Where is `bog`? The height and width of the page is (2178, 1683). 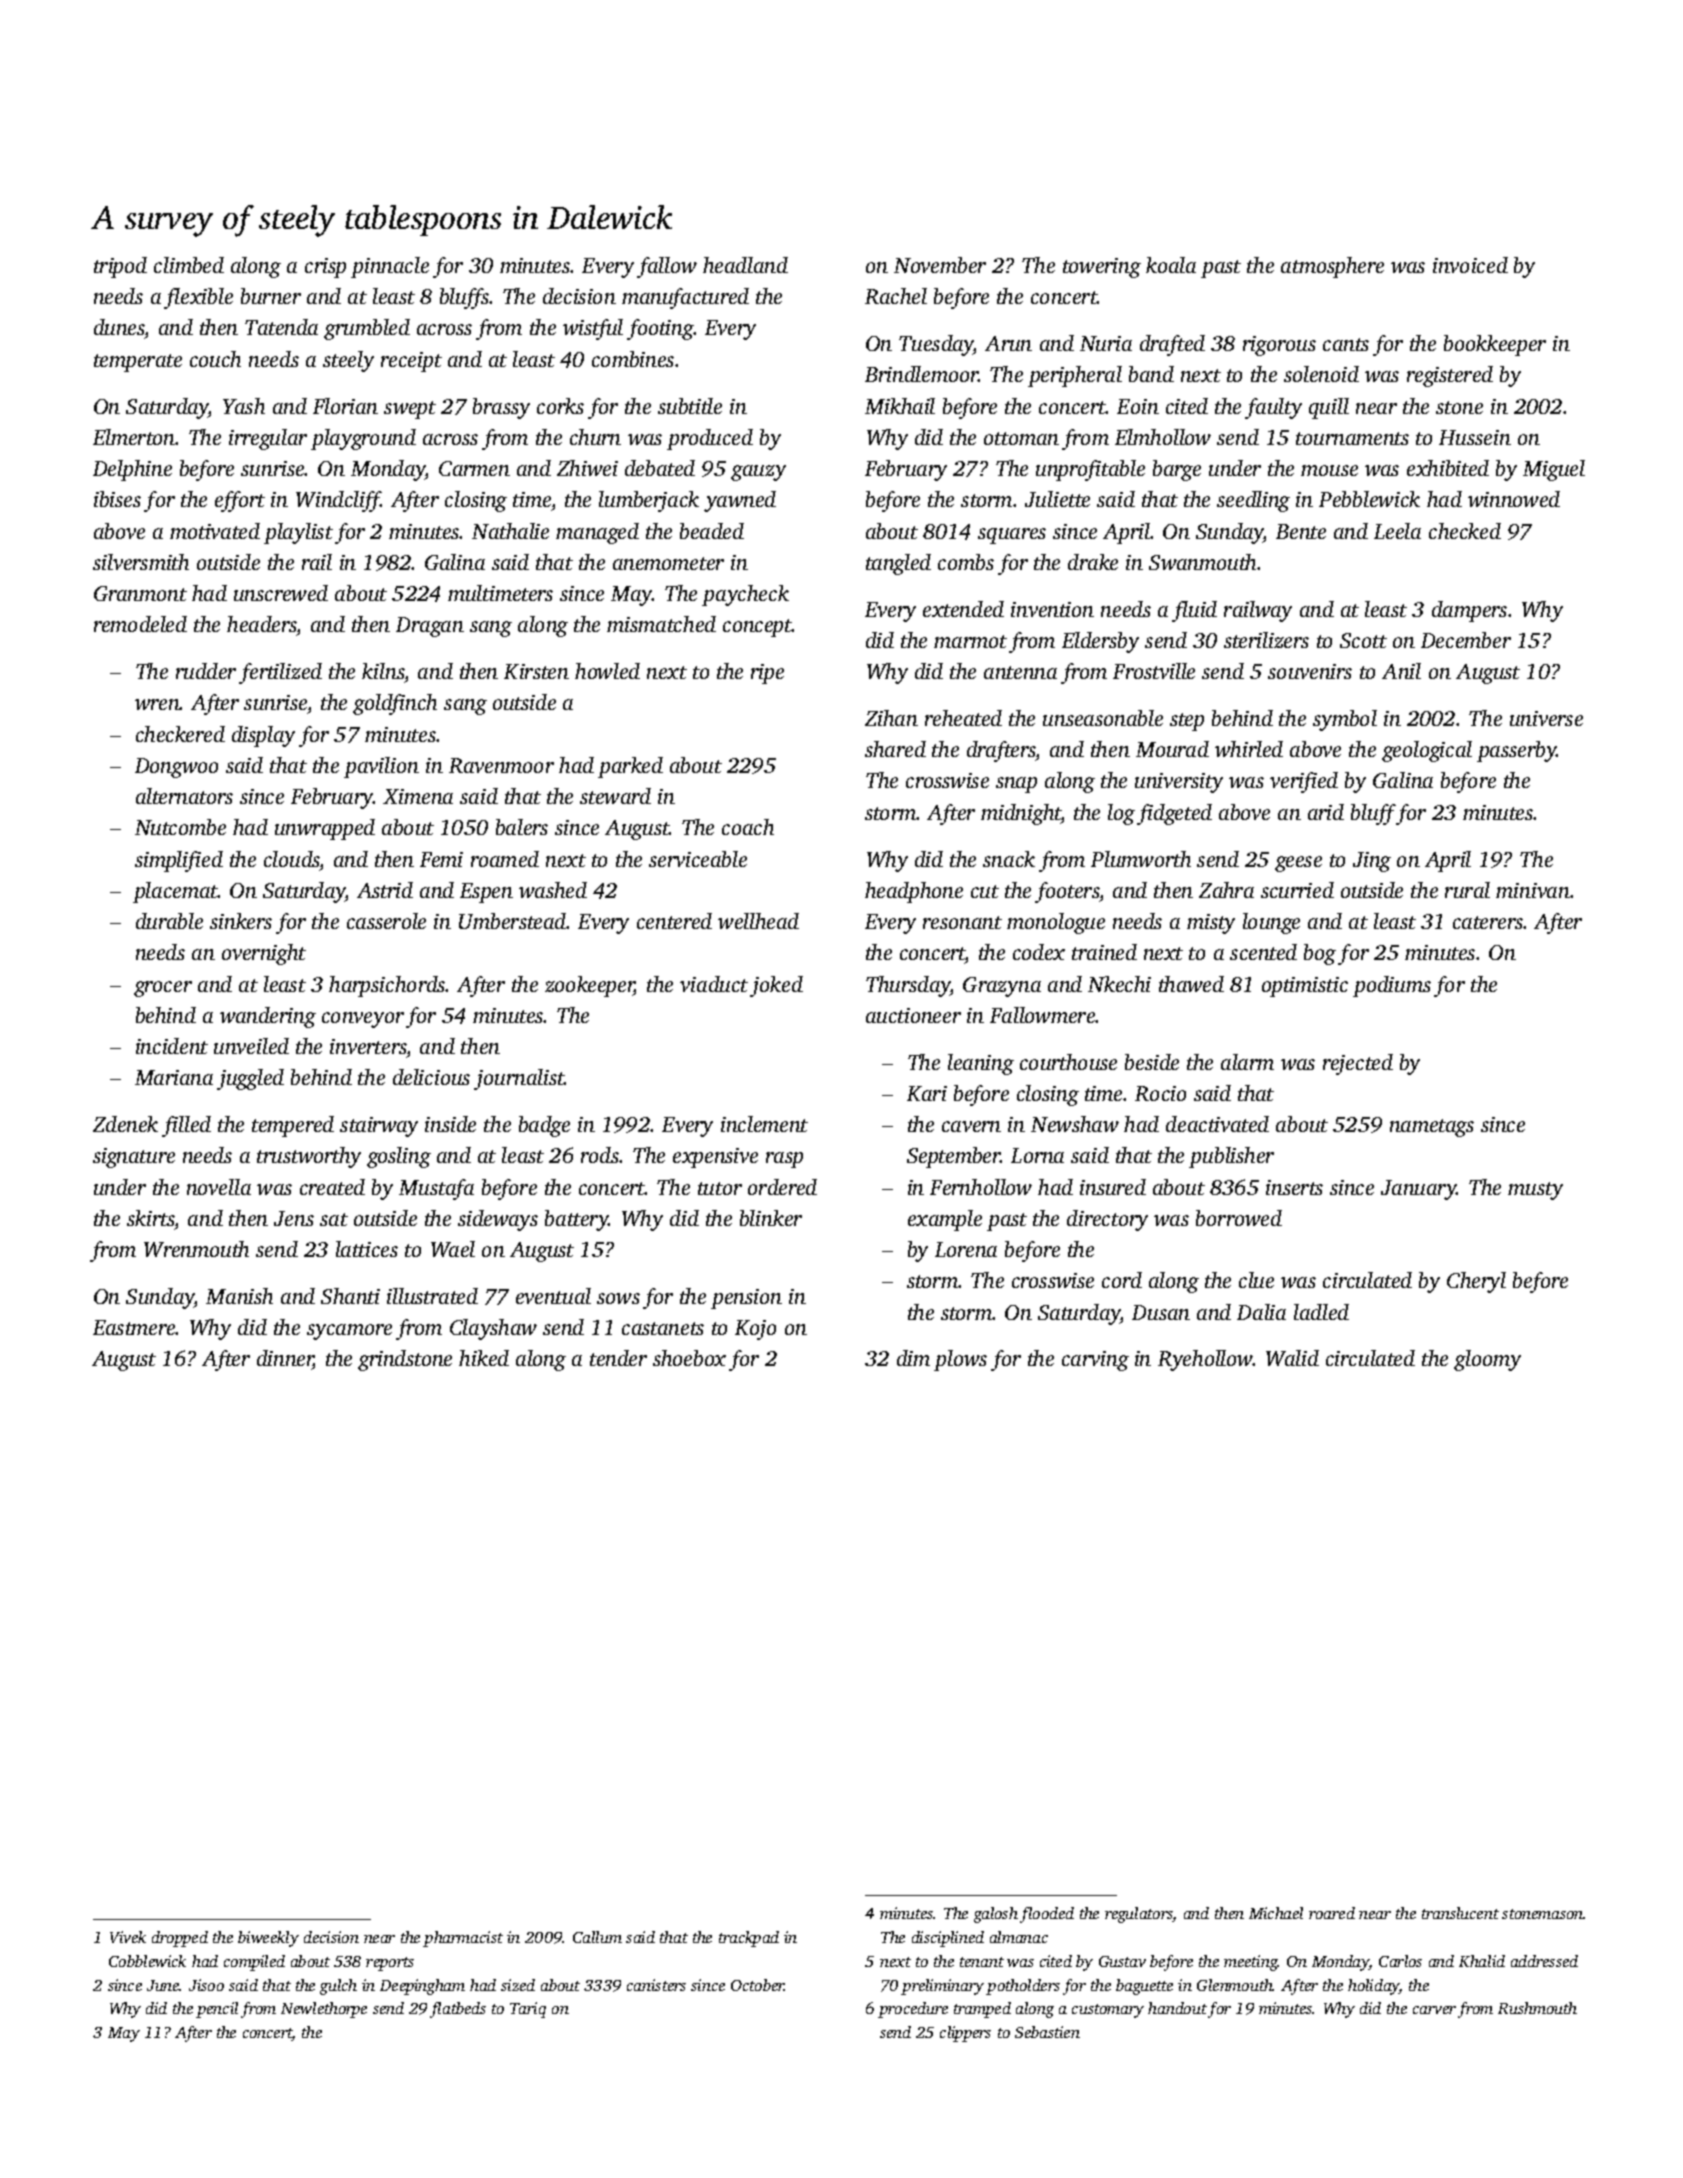 bog is located at coordinates (1320, 954).
